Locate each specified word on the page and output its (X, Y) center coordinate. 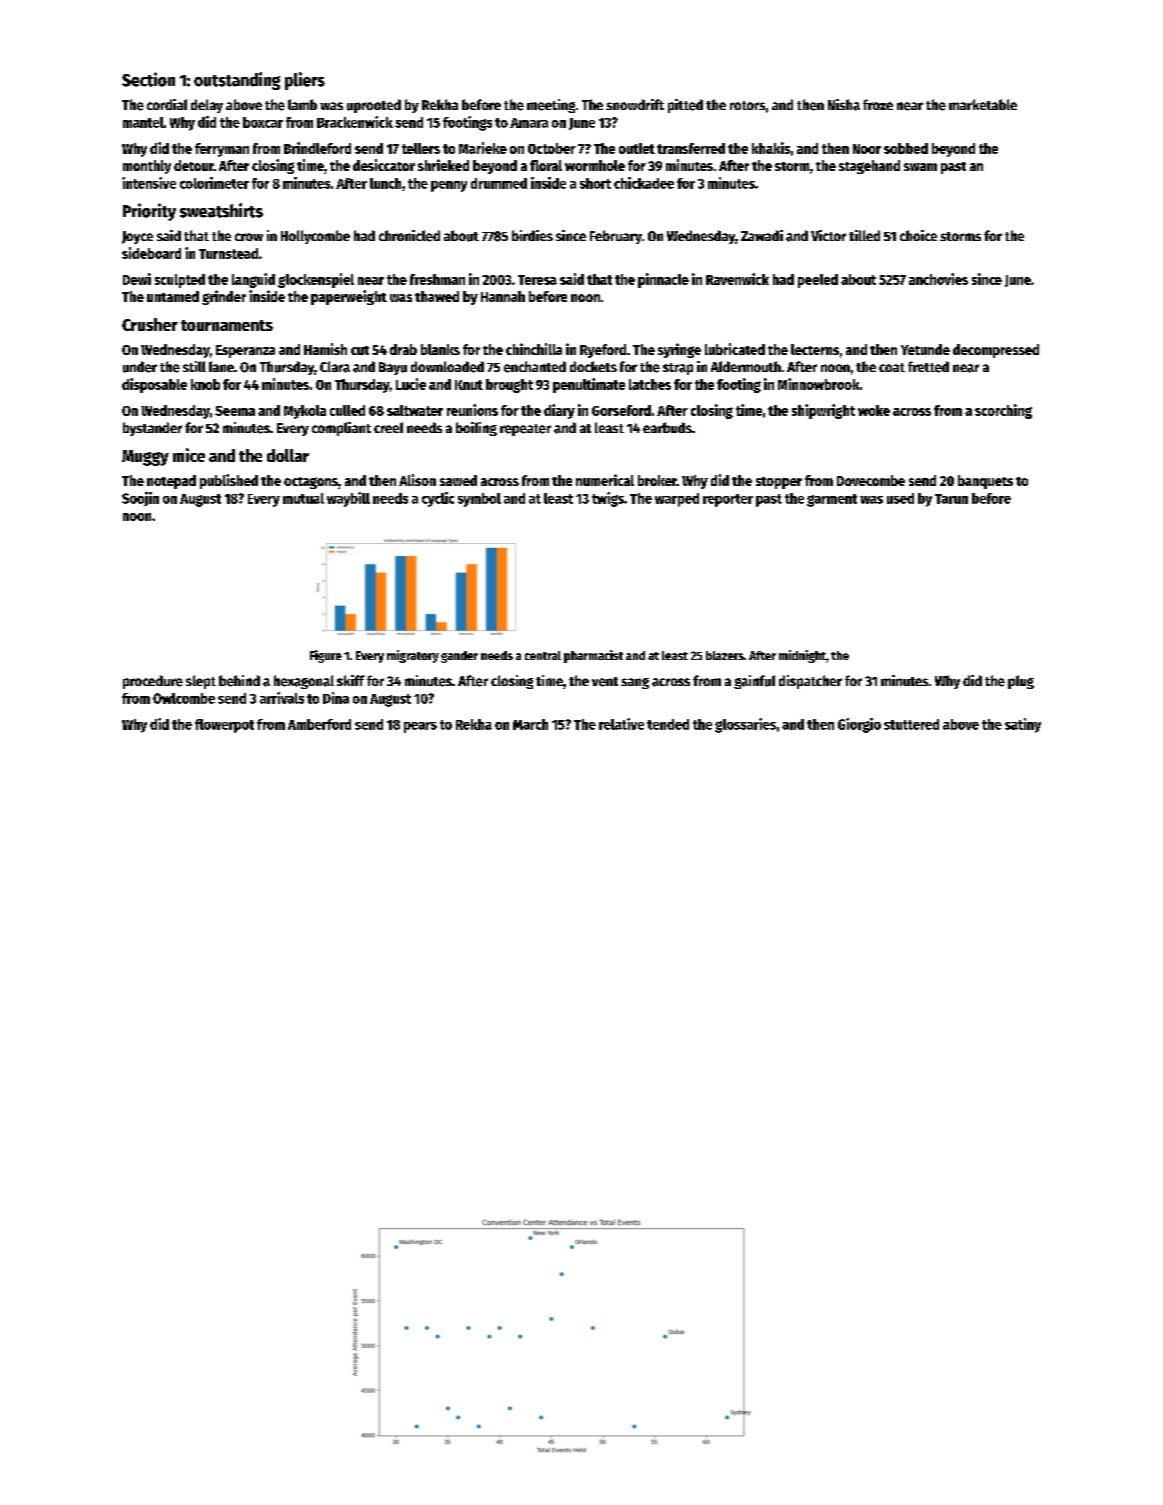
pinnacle (663, 280)
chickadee (644, 183)
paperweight (349, 297)
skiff (351, 680)
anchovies (938, 279)
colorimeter (214, 183)
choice (918, 235)
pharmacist (593, 656)
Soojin (140, 499)
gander (459, 657)
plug (1021, 682)
